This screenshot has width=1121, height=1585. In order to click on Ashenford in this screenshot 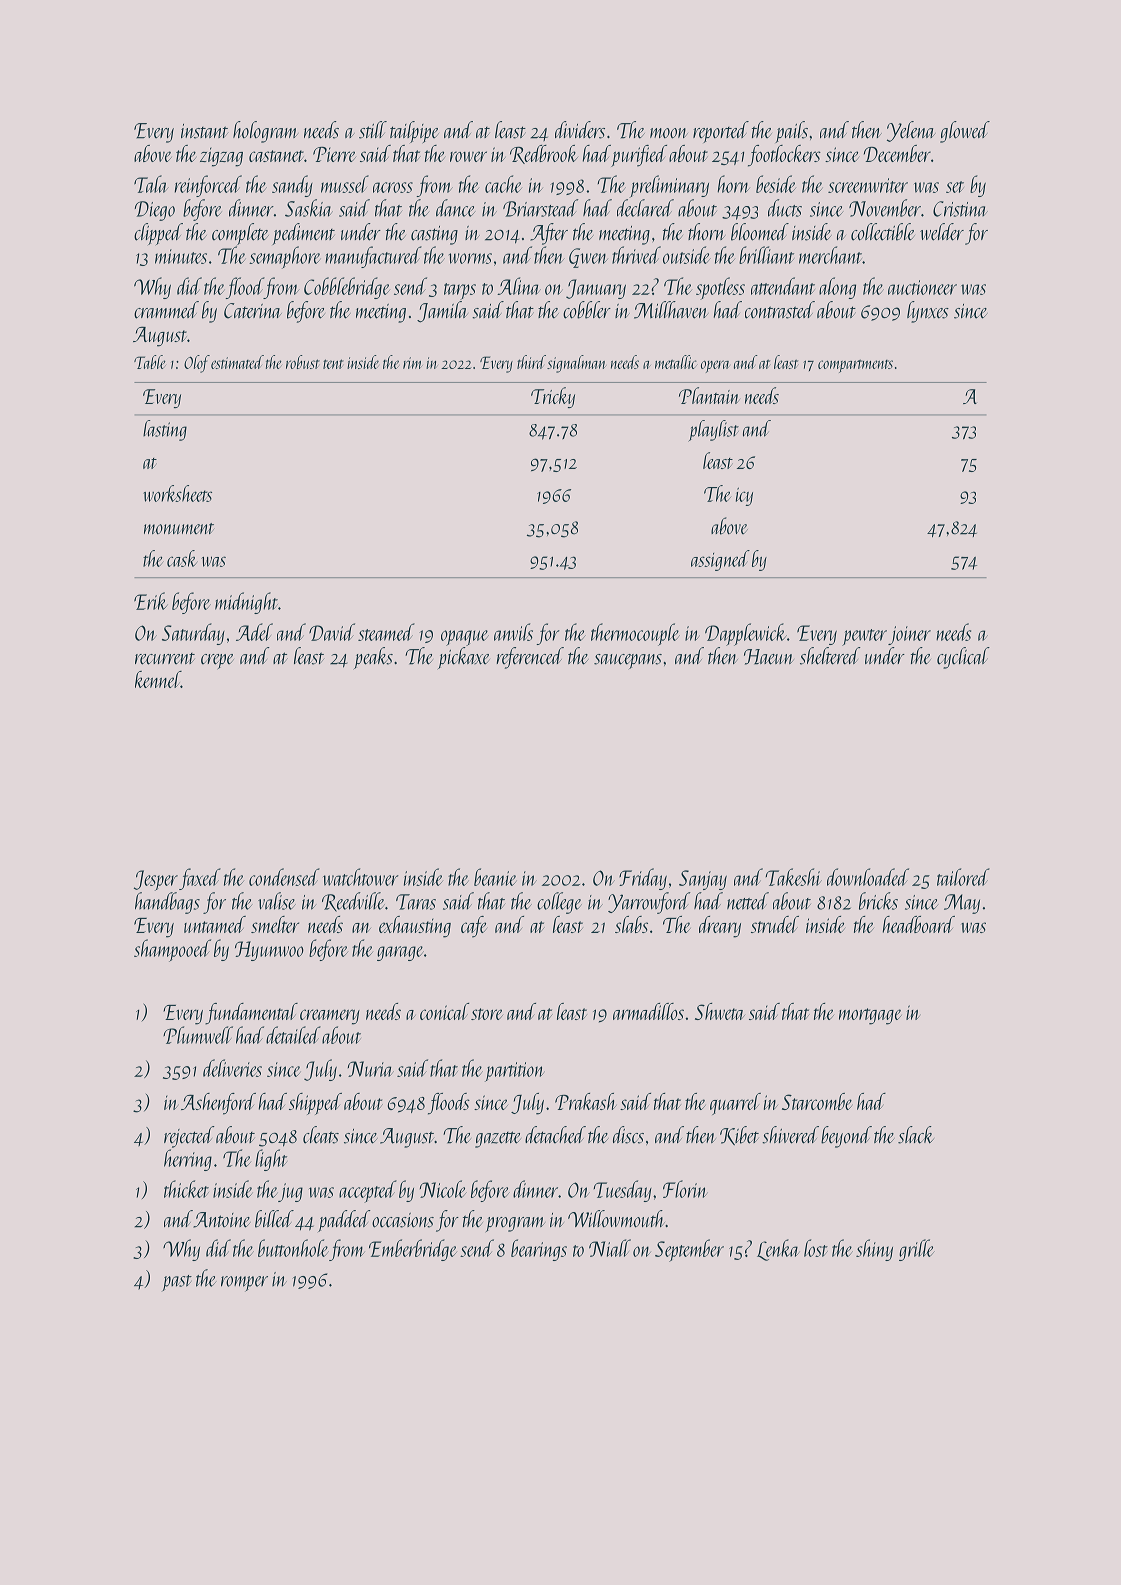, I will do `click(218, 1104)`.
